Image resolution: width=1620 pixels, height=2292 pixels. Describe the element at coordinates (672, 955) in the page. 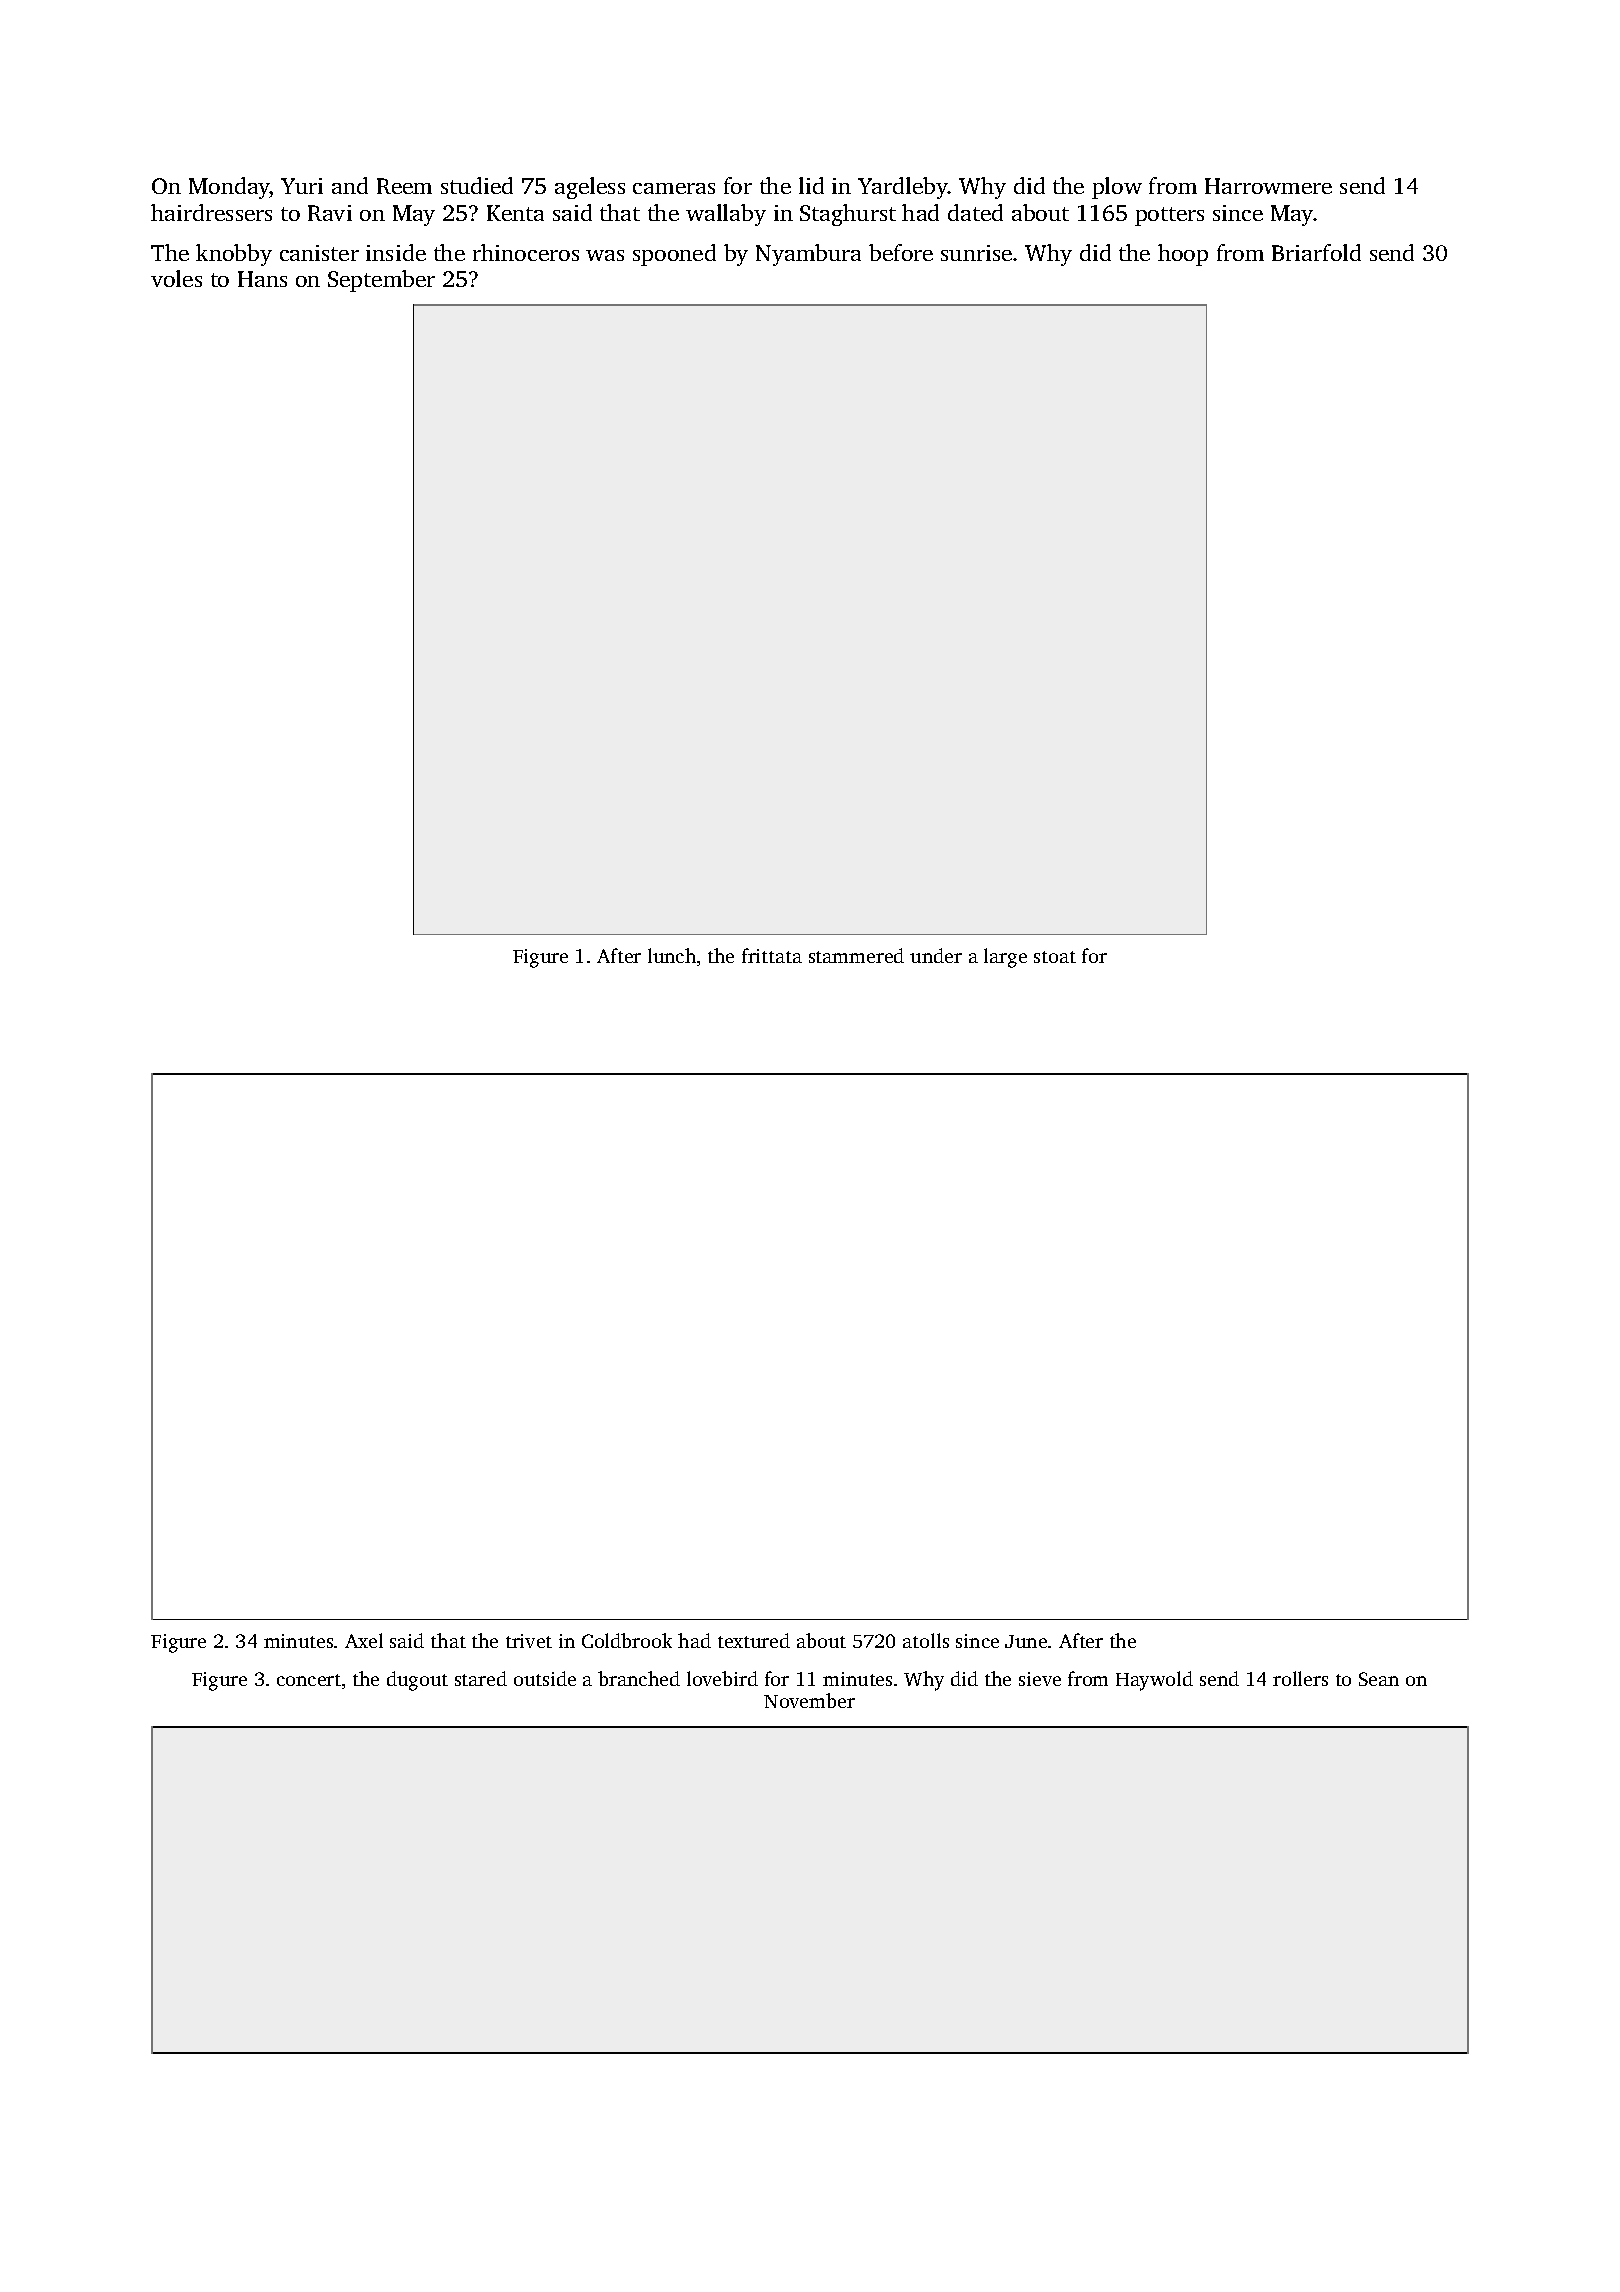

I see `lunch` at that location.
